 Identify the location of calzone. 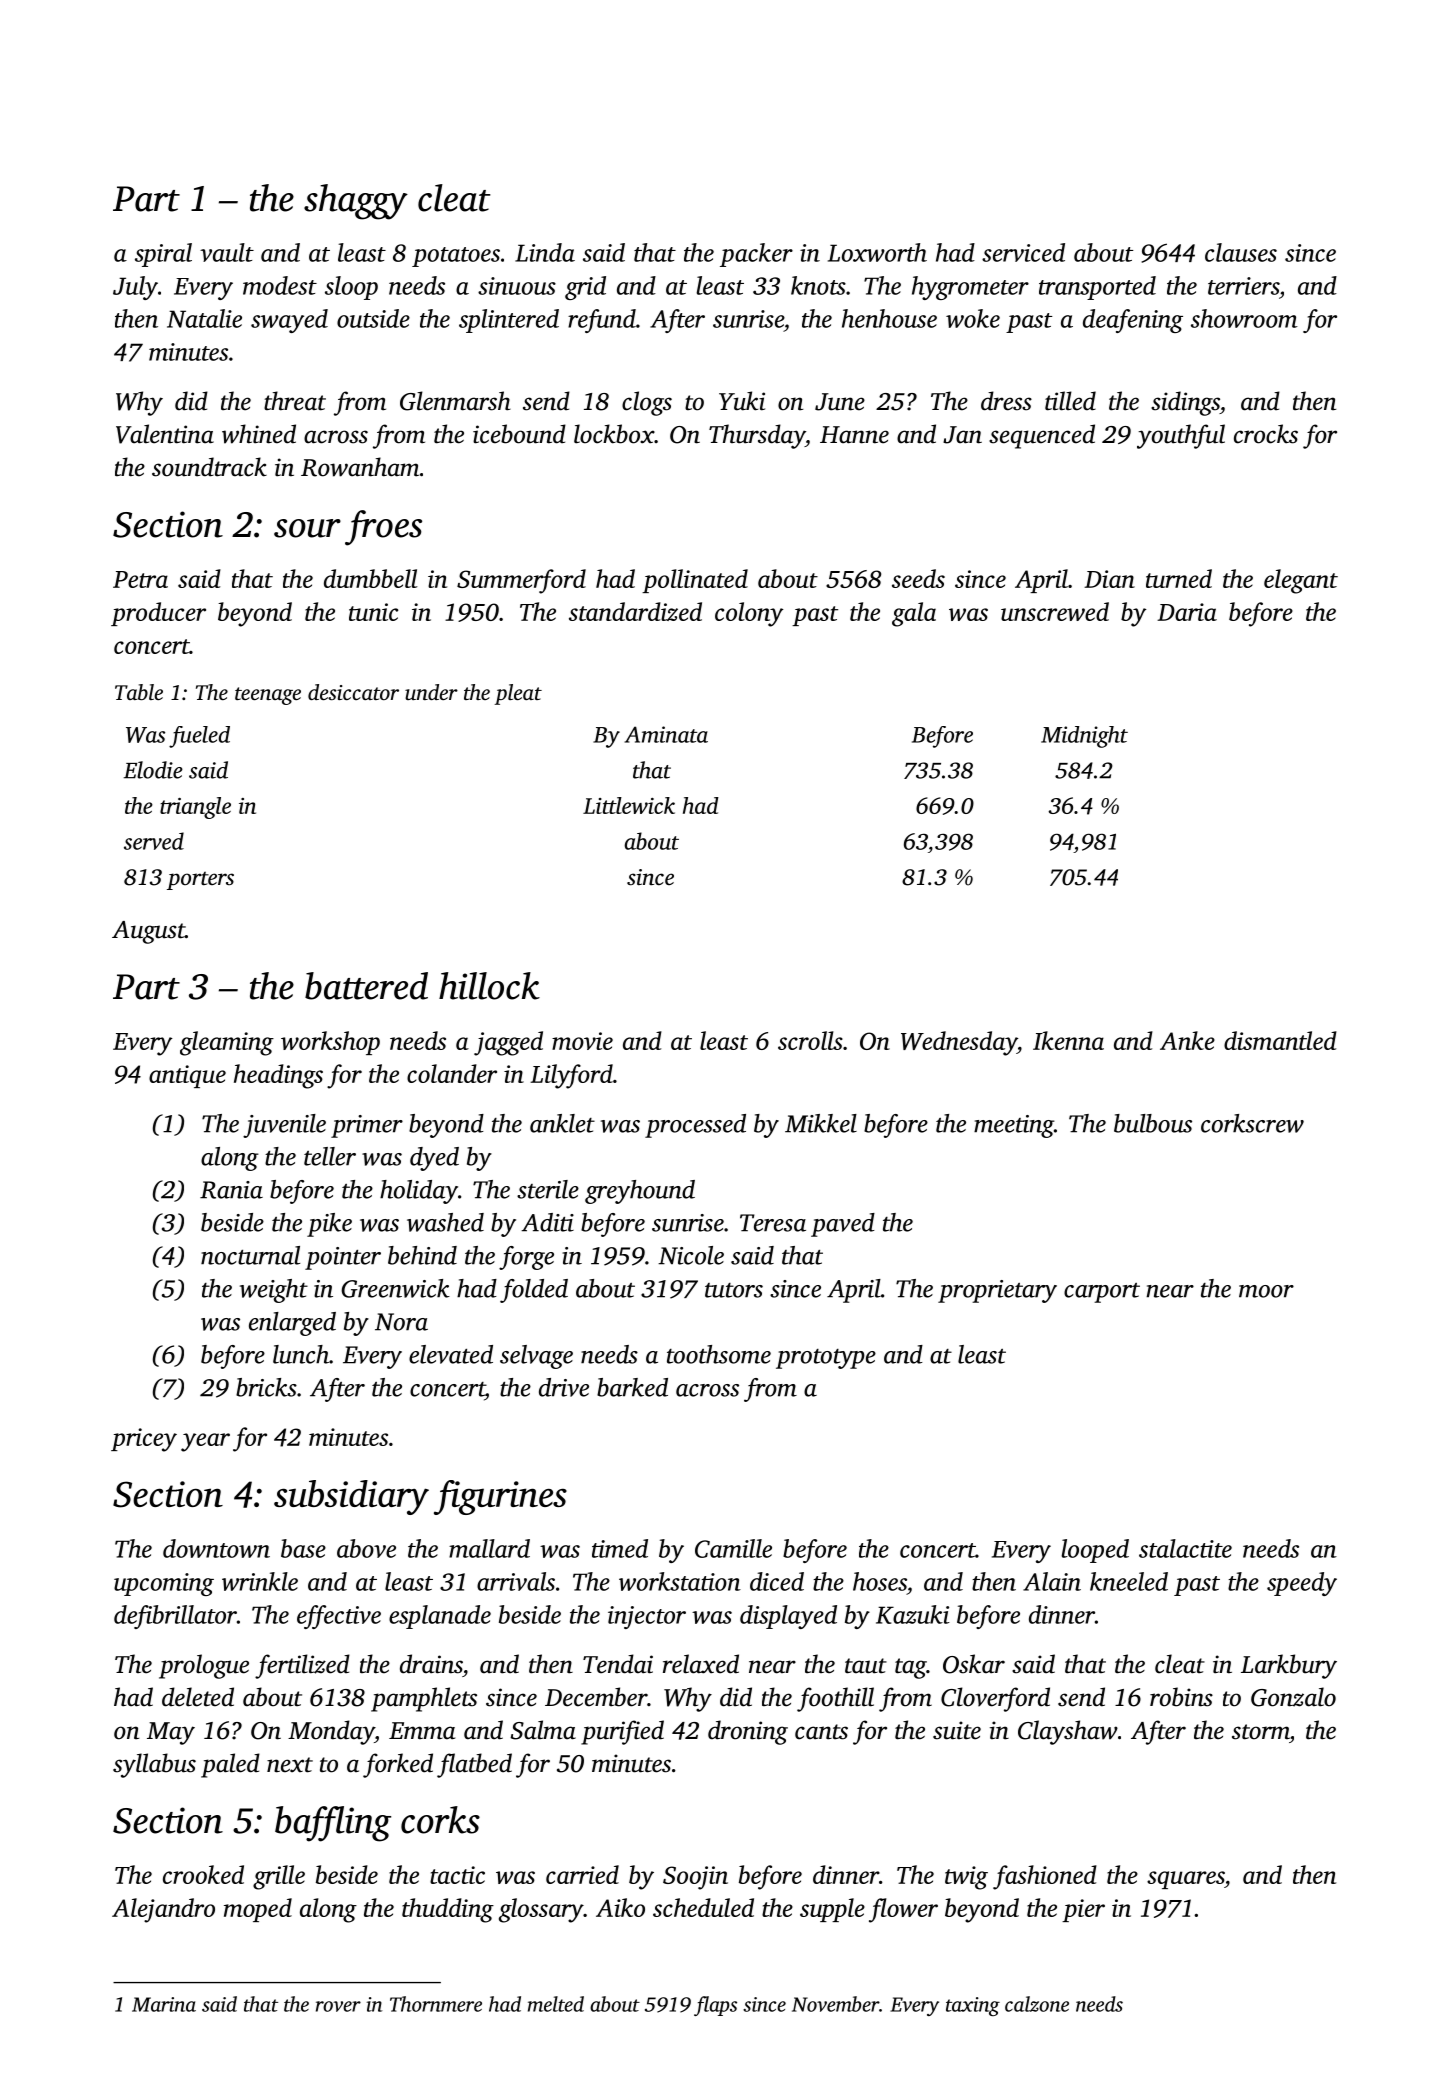
(1037, 2004).
